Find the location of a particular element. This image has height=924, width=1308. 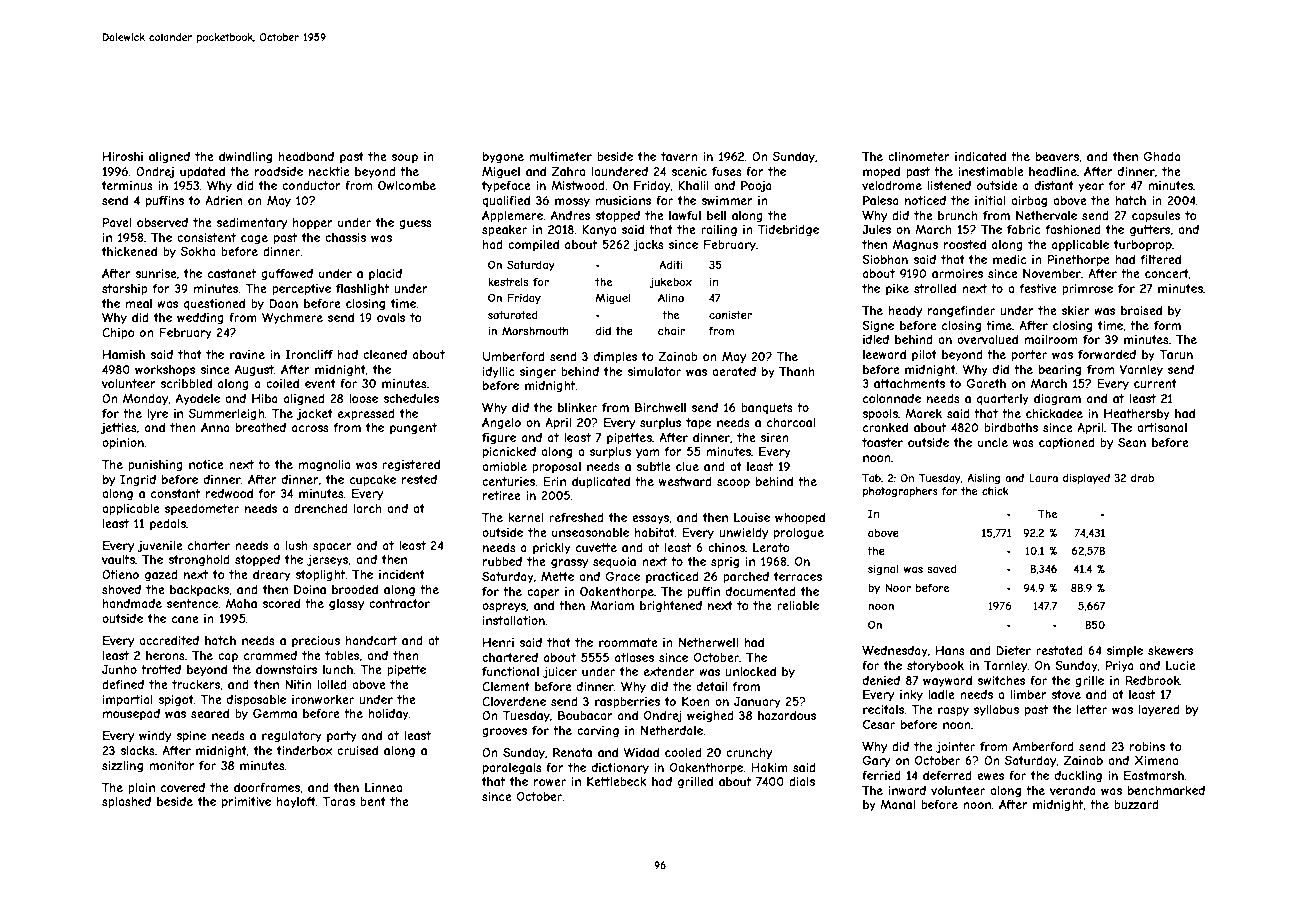

concert is located at coordinates (1167, 274).
